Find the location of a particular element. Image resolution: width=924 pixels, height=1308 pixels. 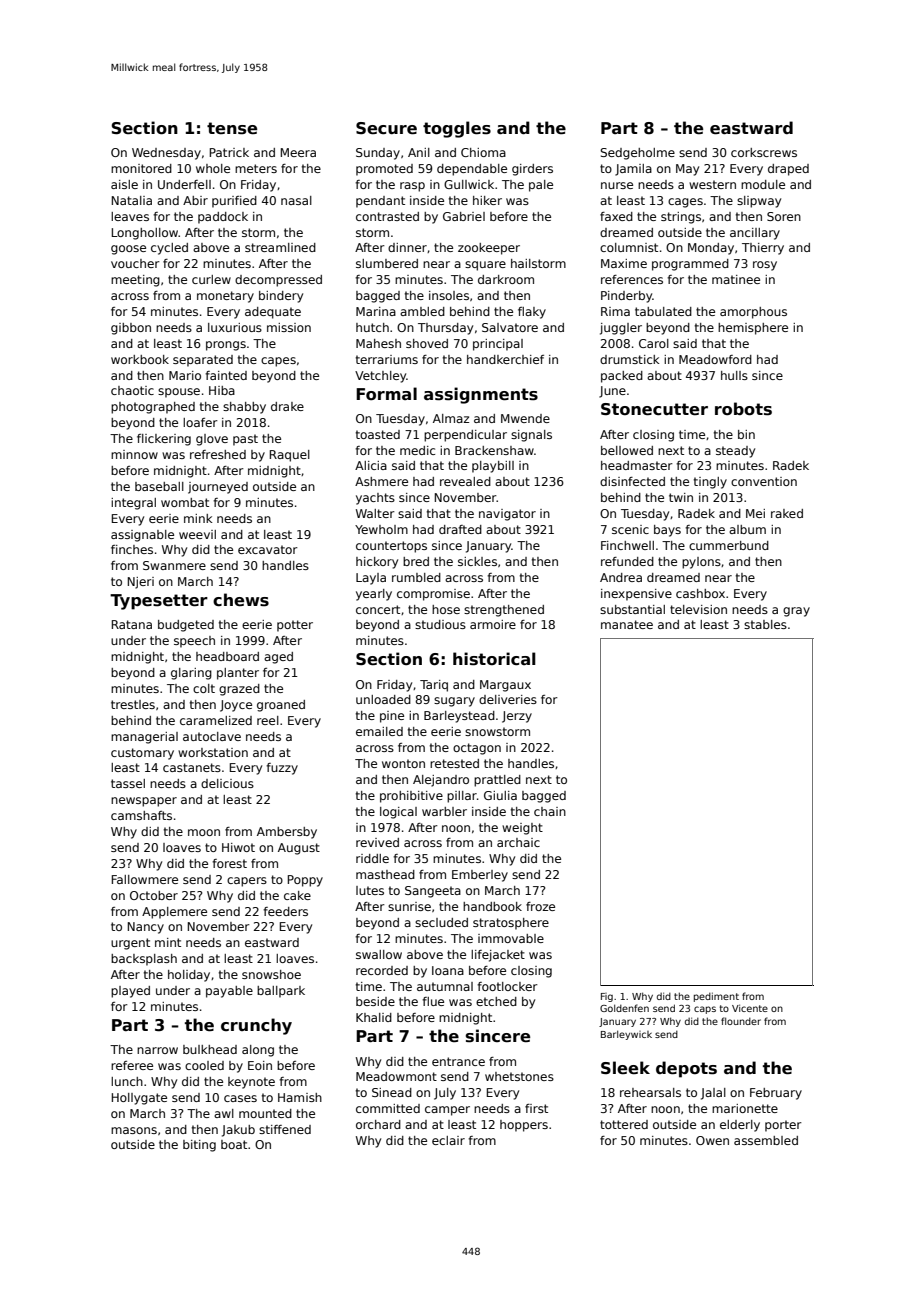

Mwende is located at coordinates (525, 418).
